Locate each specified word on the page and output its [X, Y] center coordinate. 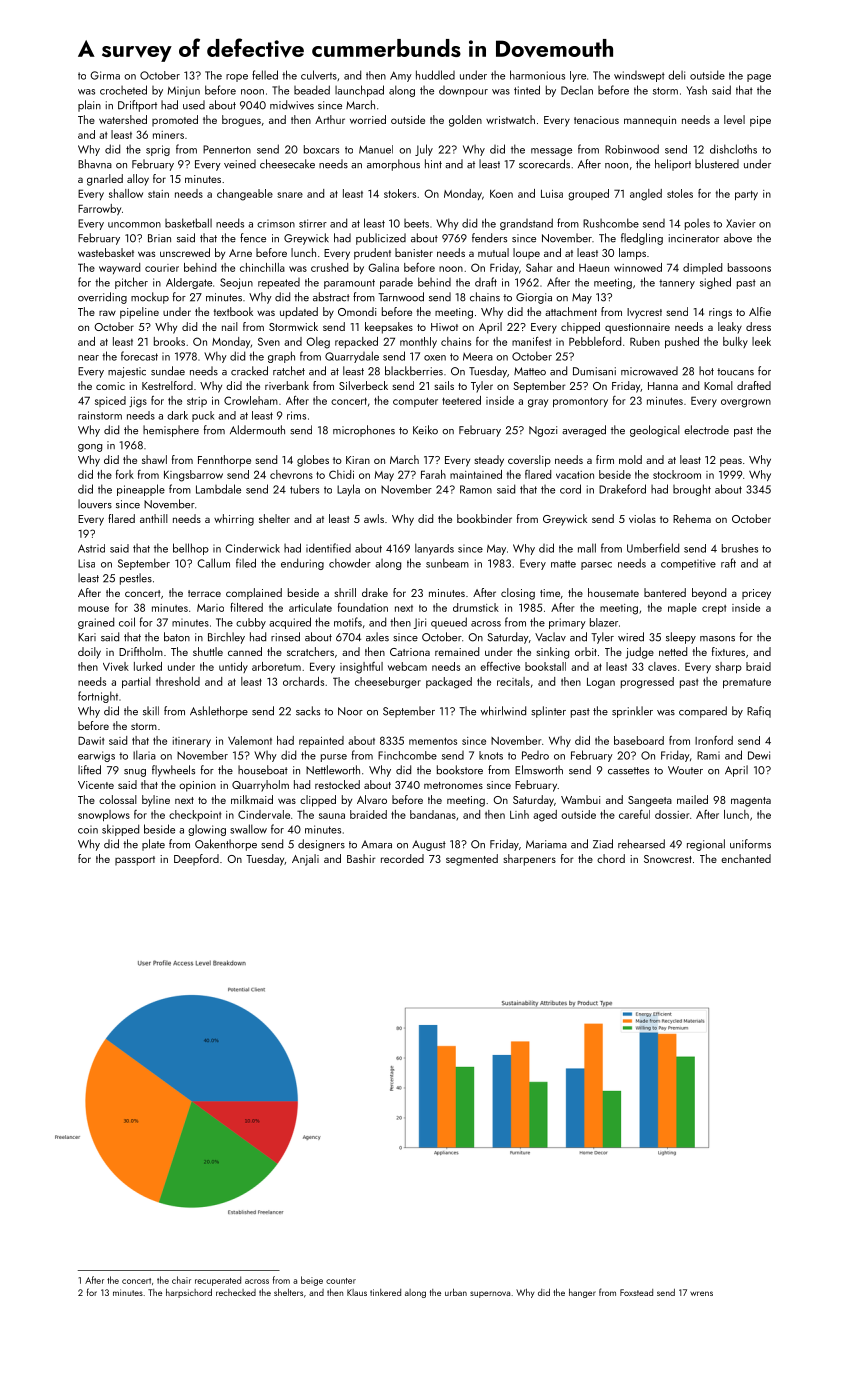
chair [181, 1280]
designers [321, 845]
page [759, 78]
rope [237, 78]
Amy [401, 76]
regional [706, 845]
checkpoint [195, 815]
